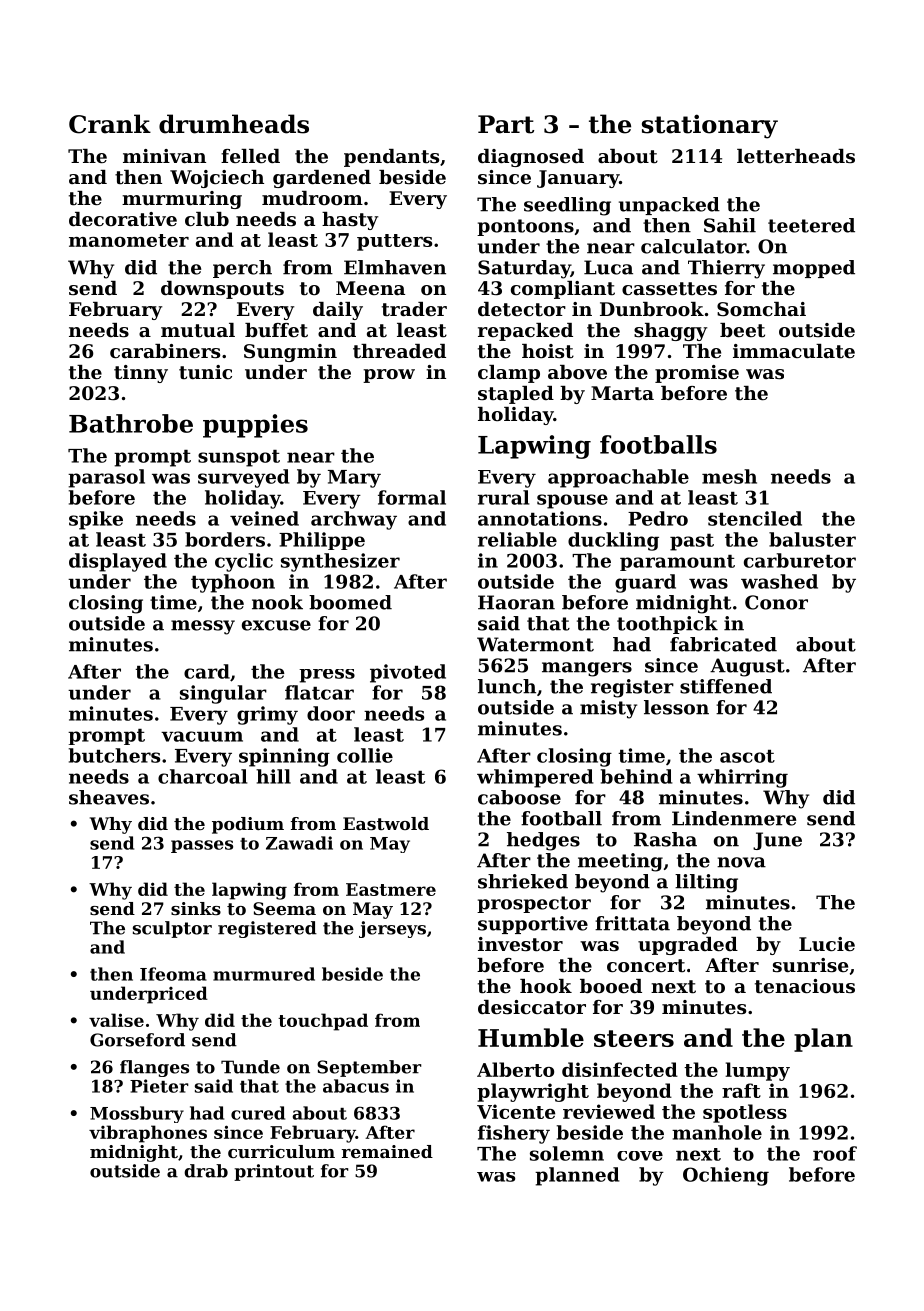 Image resolution: width=924 pixels, height=1311 pixels. I want to click on Marta, so click(622, 393).
